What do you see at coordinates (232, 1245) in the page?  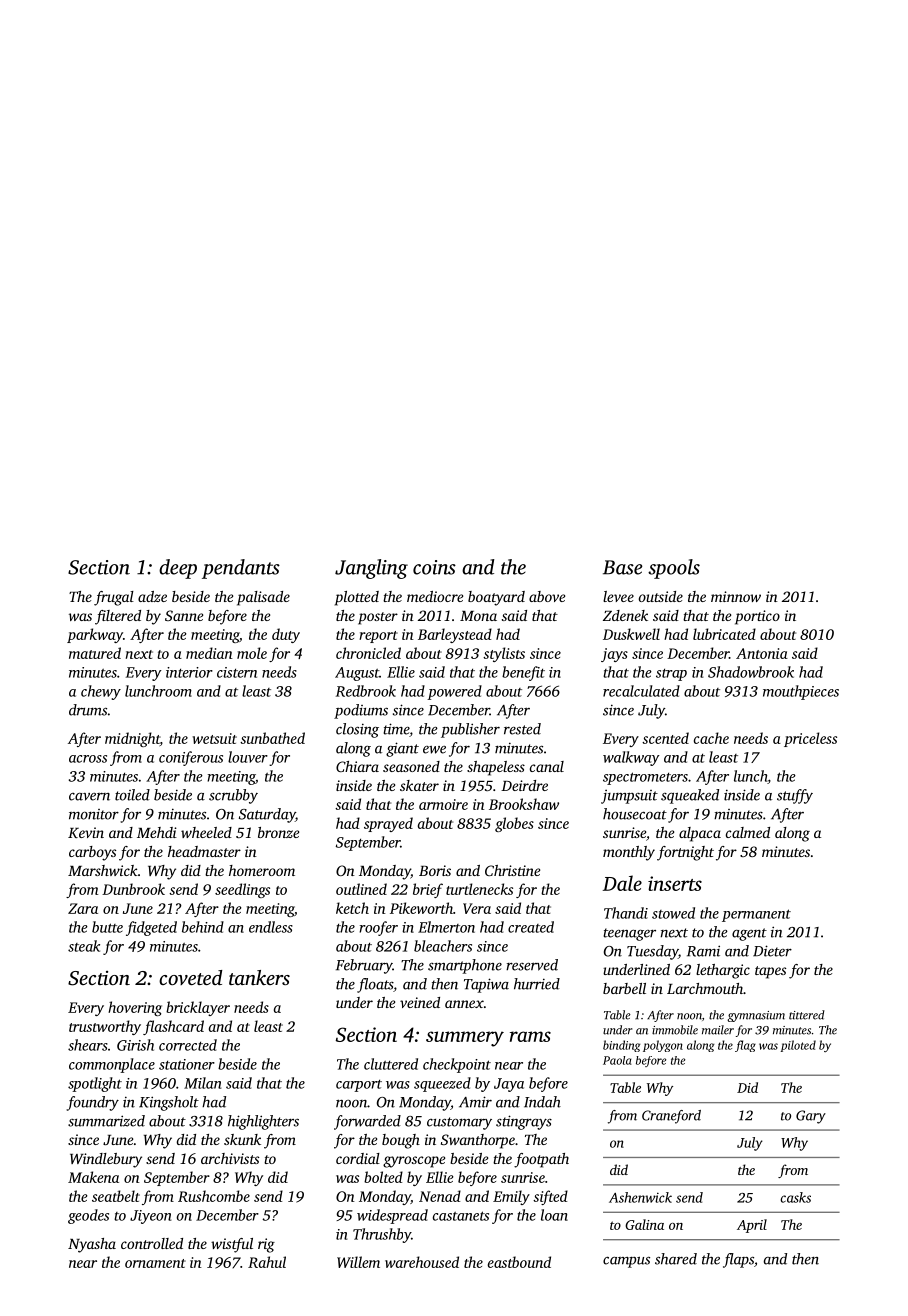 I see `wistful` at bounding box center [232, 1245].
